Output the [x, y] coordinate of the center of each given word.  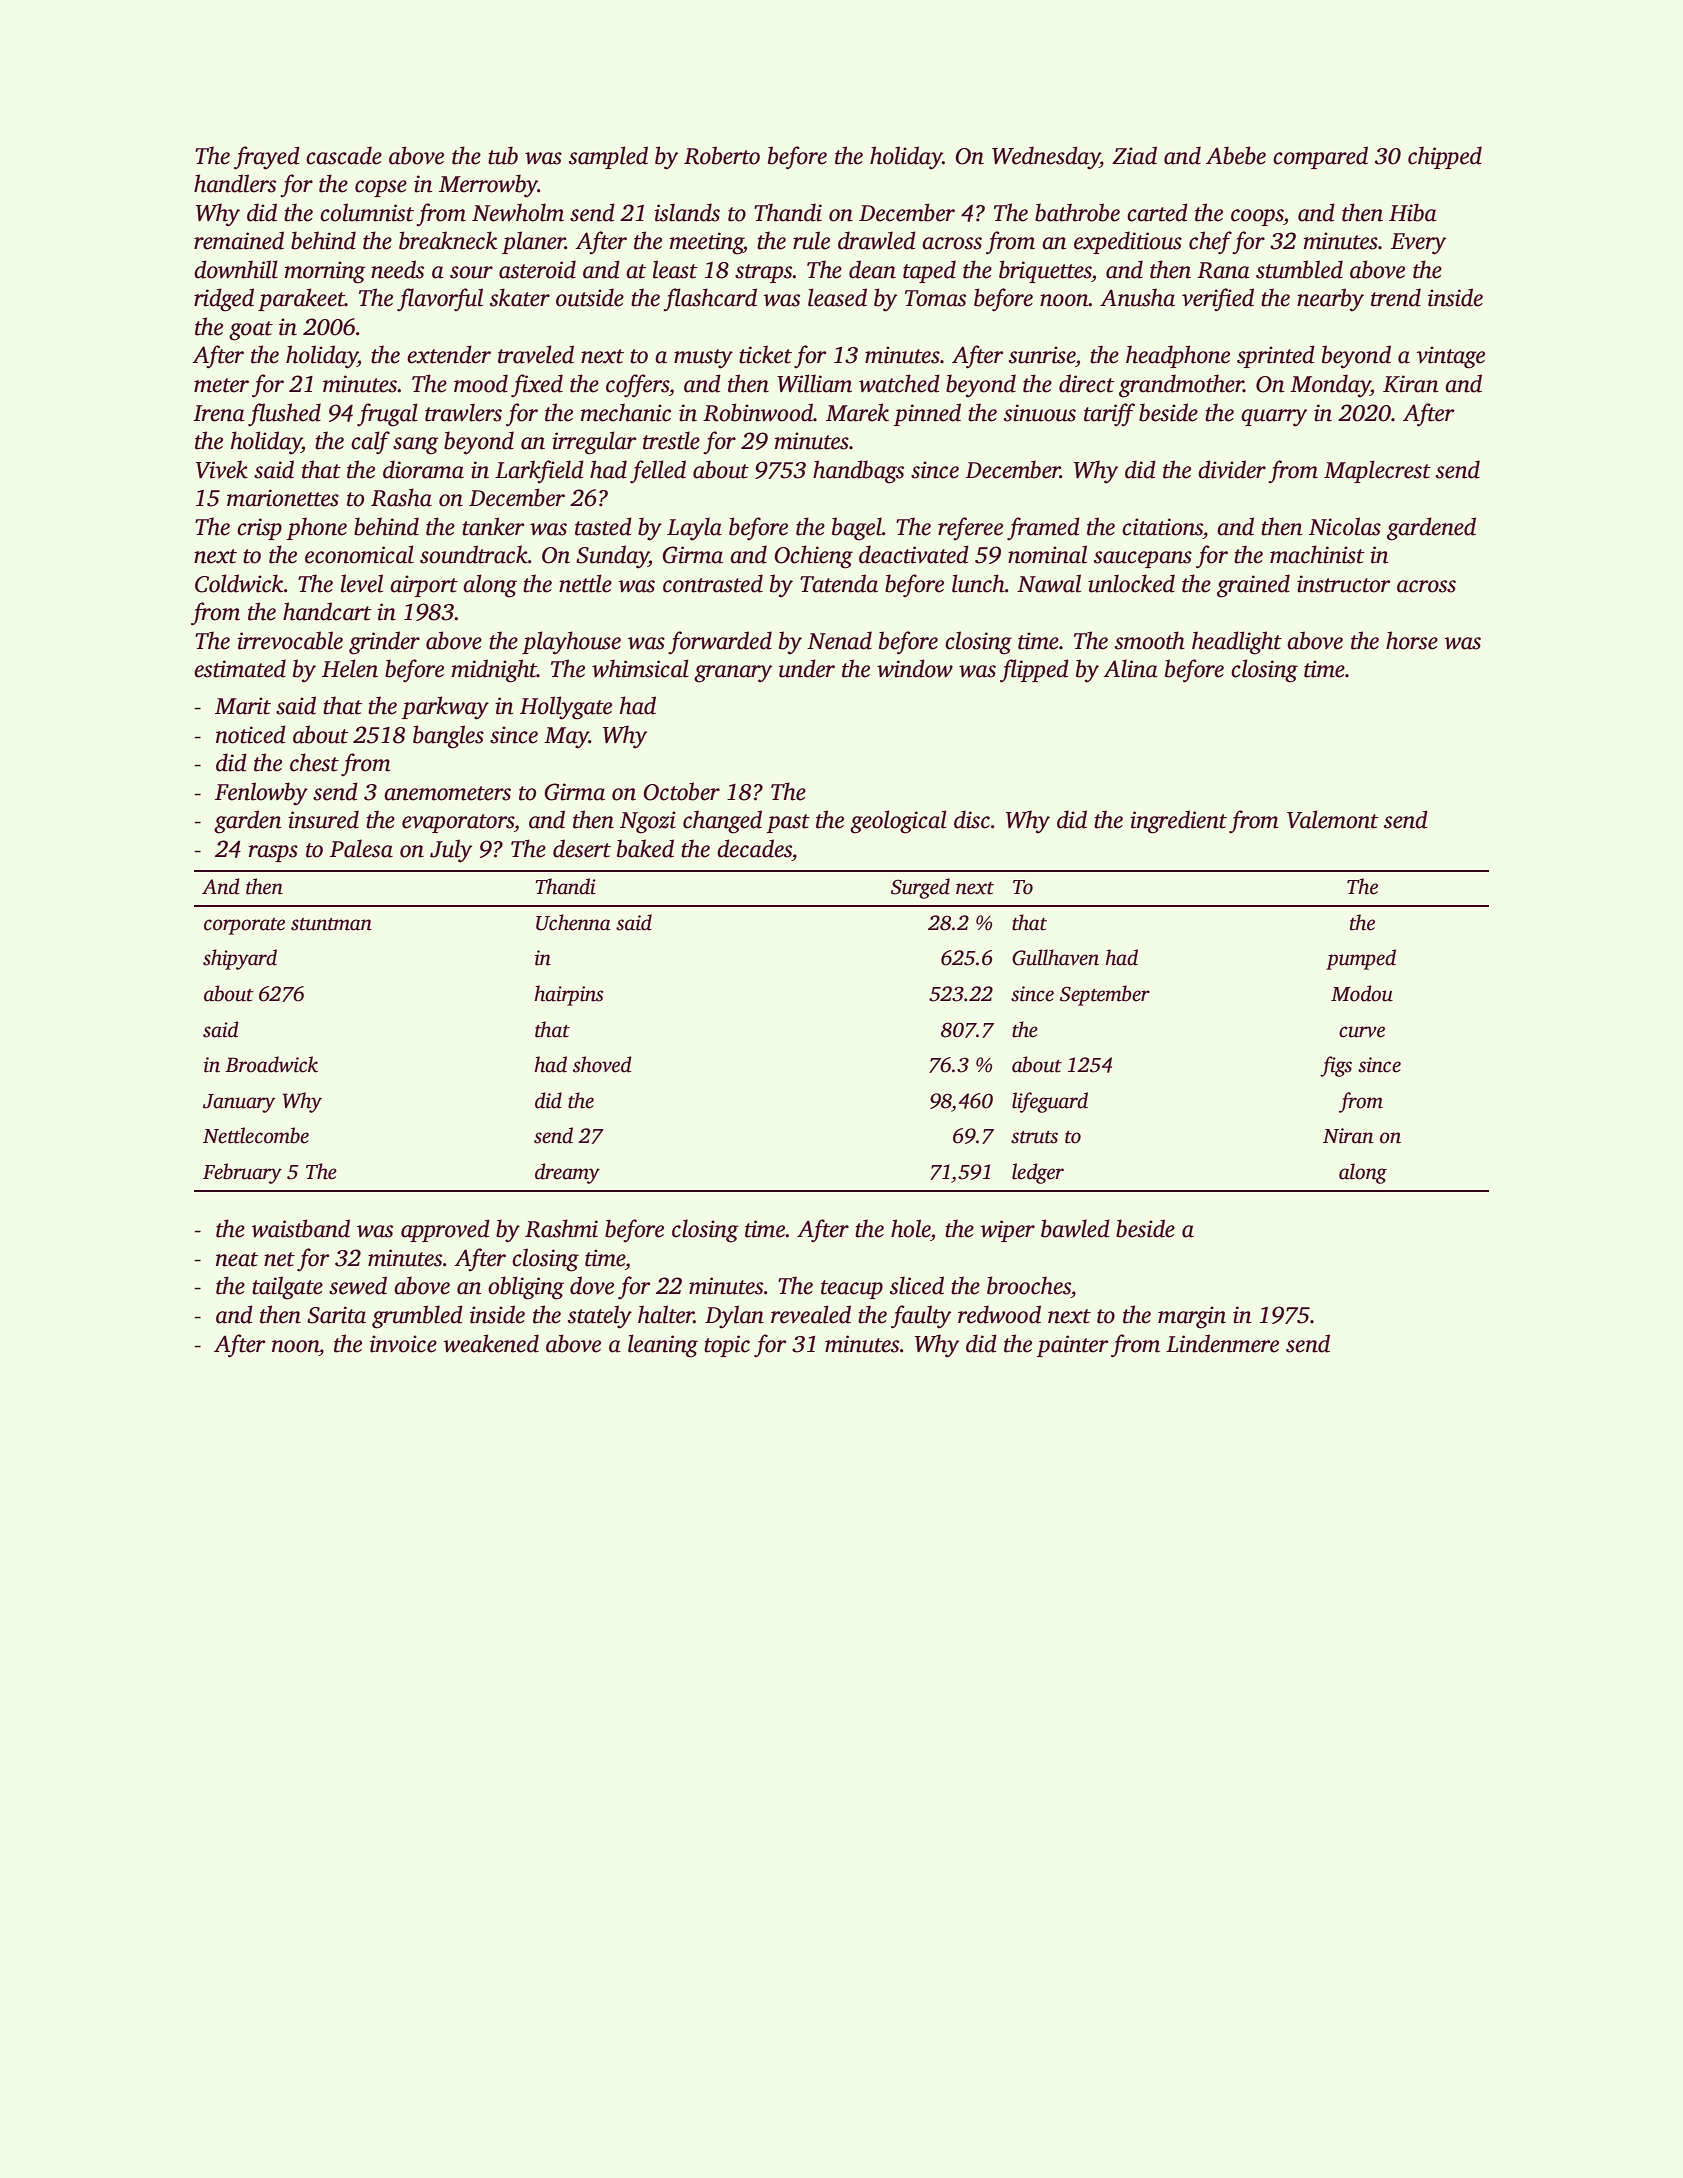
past [788, 823]
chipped [1445, 157]
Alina [1130, 668]
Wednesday [1046, 158]
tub [503, 155]
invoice [403, 1344]
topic [727, 1346]
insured [323, 819]
